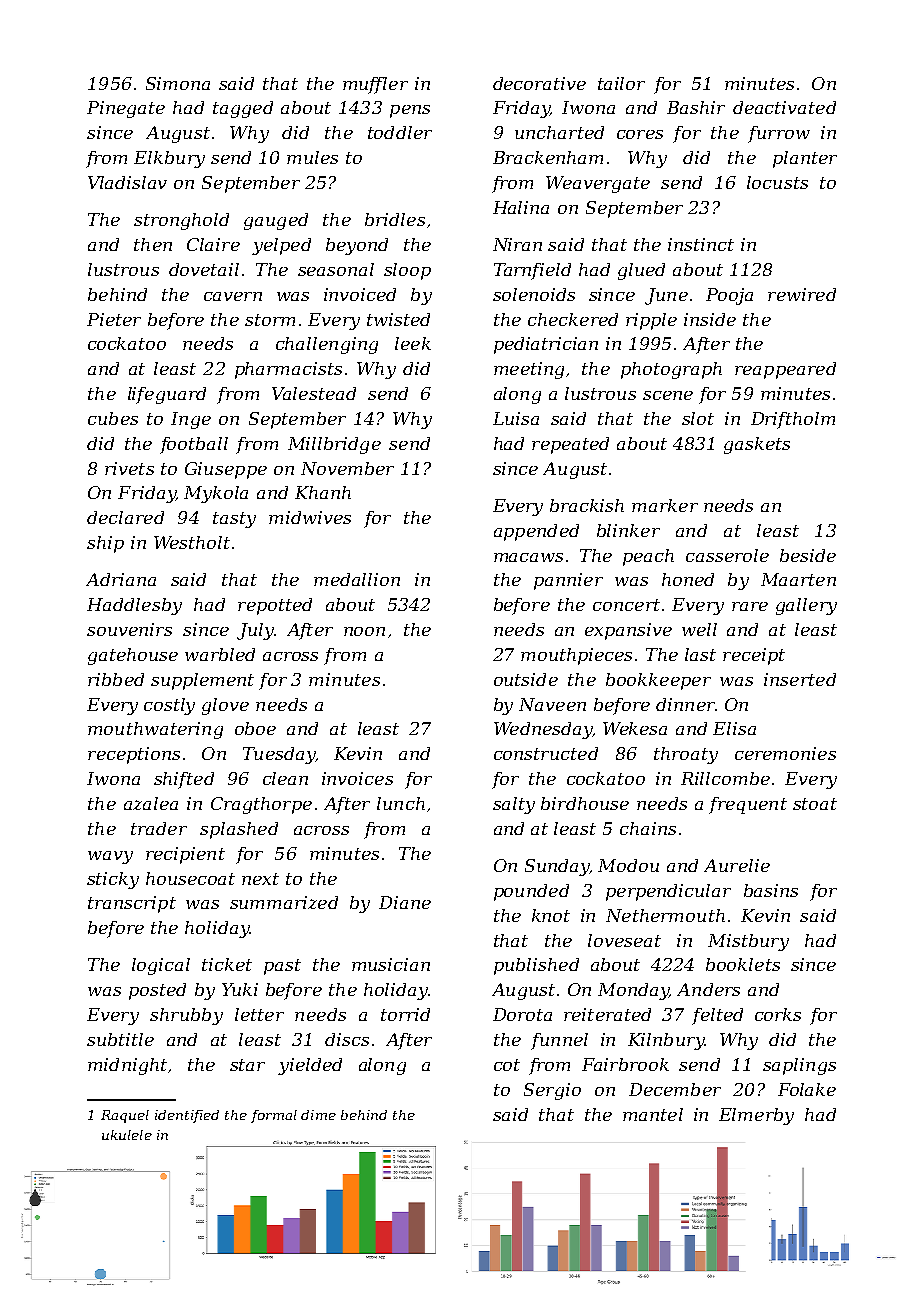 Image resolution: width=924 pixels, height=1311 pixels. I want to click on pens, so click(410, 111).
